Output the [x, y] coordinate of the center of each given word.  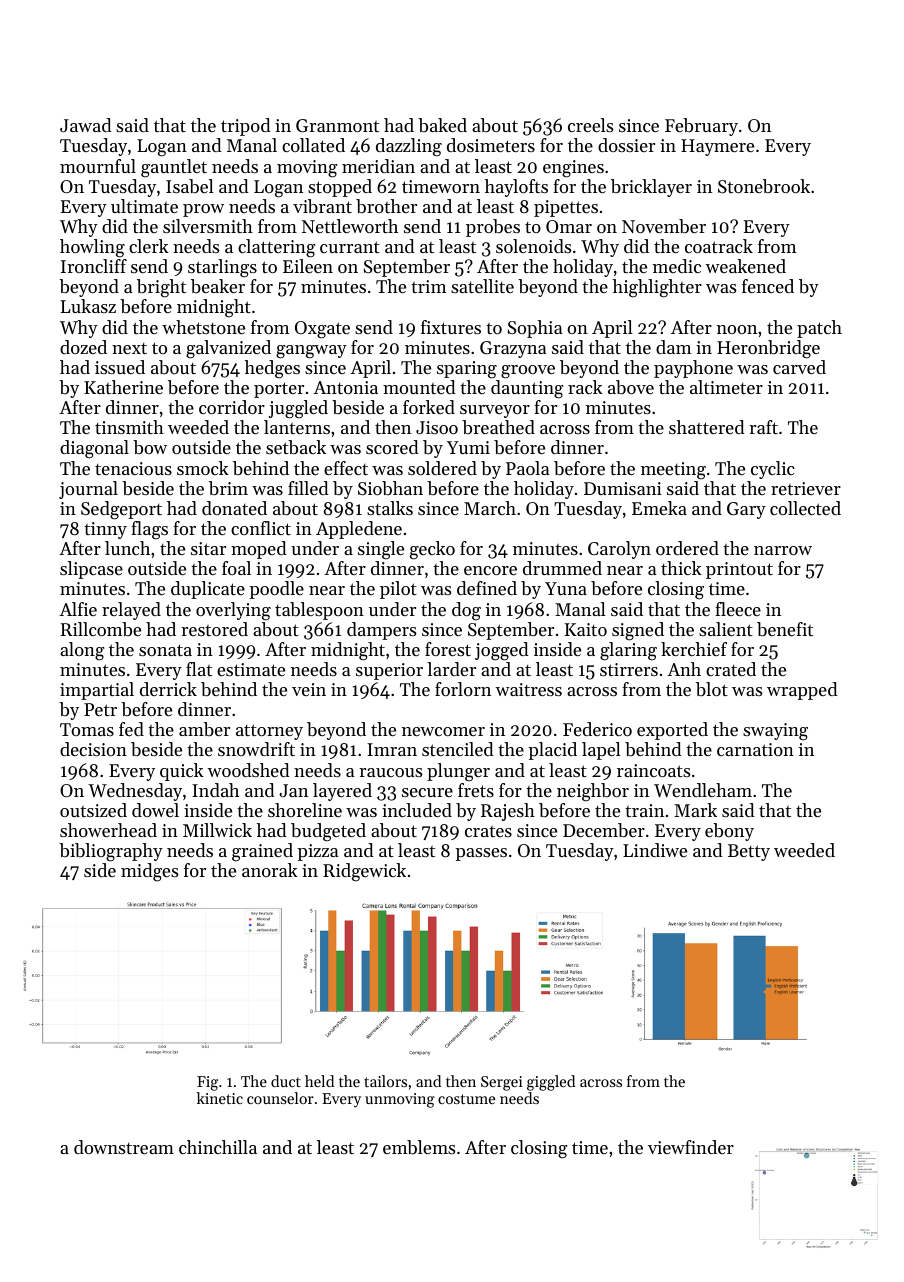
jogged [502, 651]
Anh [684, 669]
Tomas [87, 729]
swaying [775, 732]
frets [476, 790]
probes [493, 228]
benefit [785, 629]
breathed [498, 427]
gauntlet [174, 168]
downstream [124, 1147]
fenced [768, 286]
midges [149, 872]
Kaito [586, 629]
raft [763, 427]
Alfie [78, 609]
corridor [232, 407]
